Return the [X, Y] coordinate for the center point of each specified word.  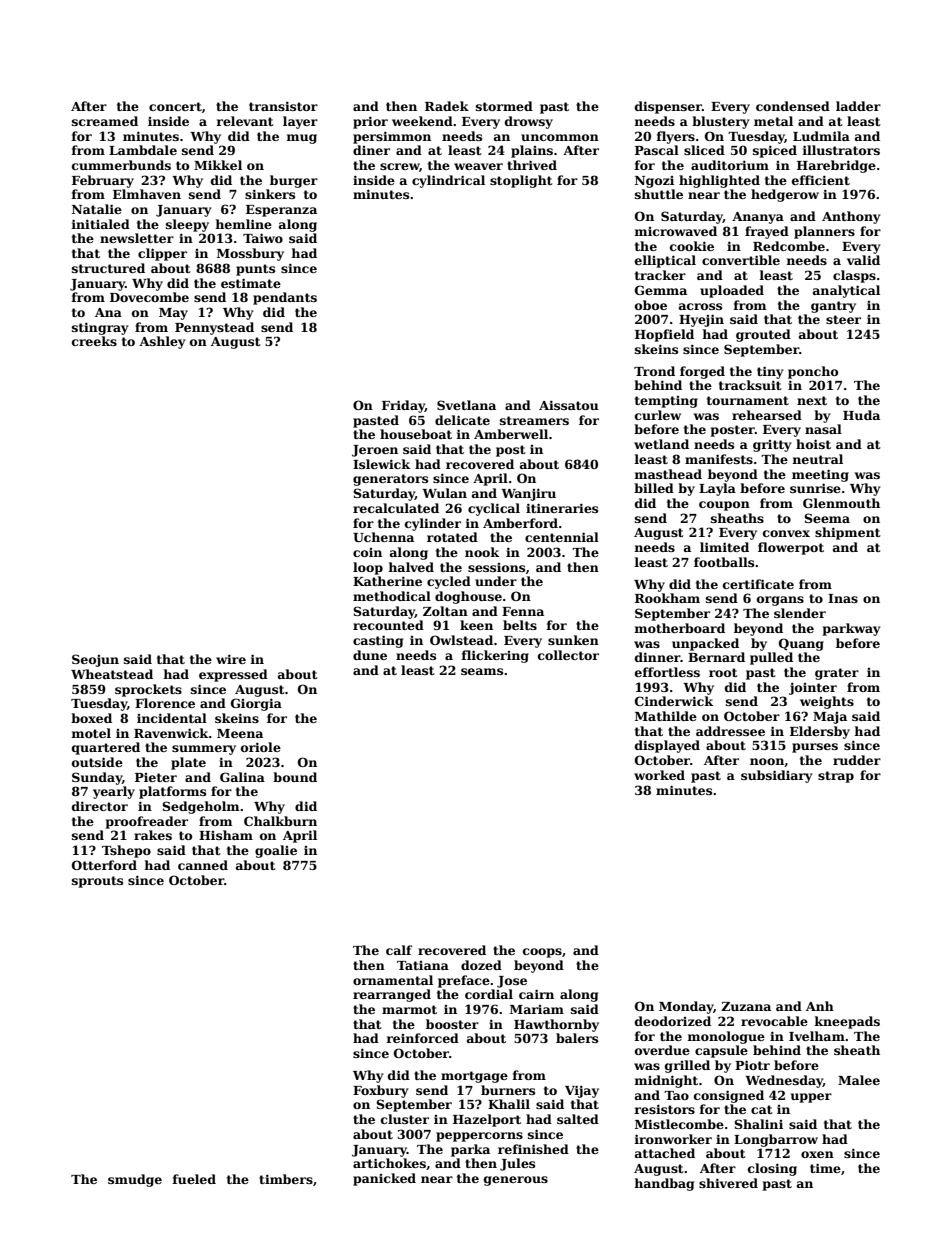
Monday [686, 1007]
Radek [447, 106]
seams [482, 671]
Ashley [162, 342]
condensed [793, 106]
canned [203, 865]
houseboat [416, 434]
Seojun [95, 660]
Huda [861, 415]
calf [399, 950]
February [103, 181]
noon [767, 761]
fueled [194, 1179]
